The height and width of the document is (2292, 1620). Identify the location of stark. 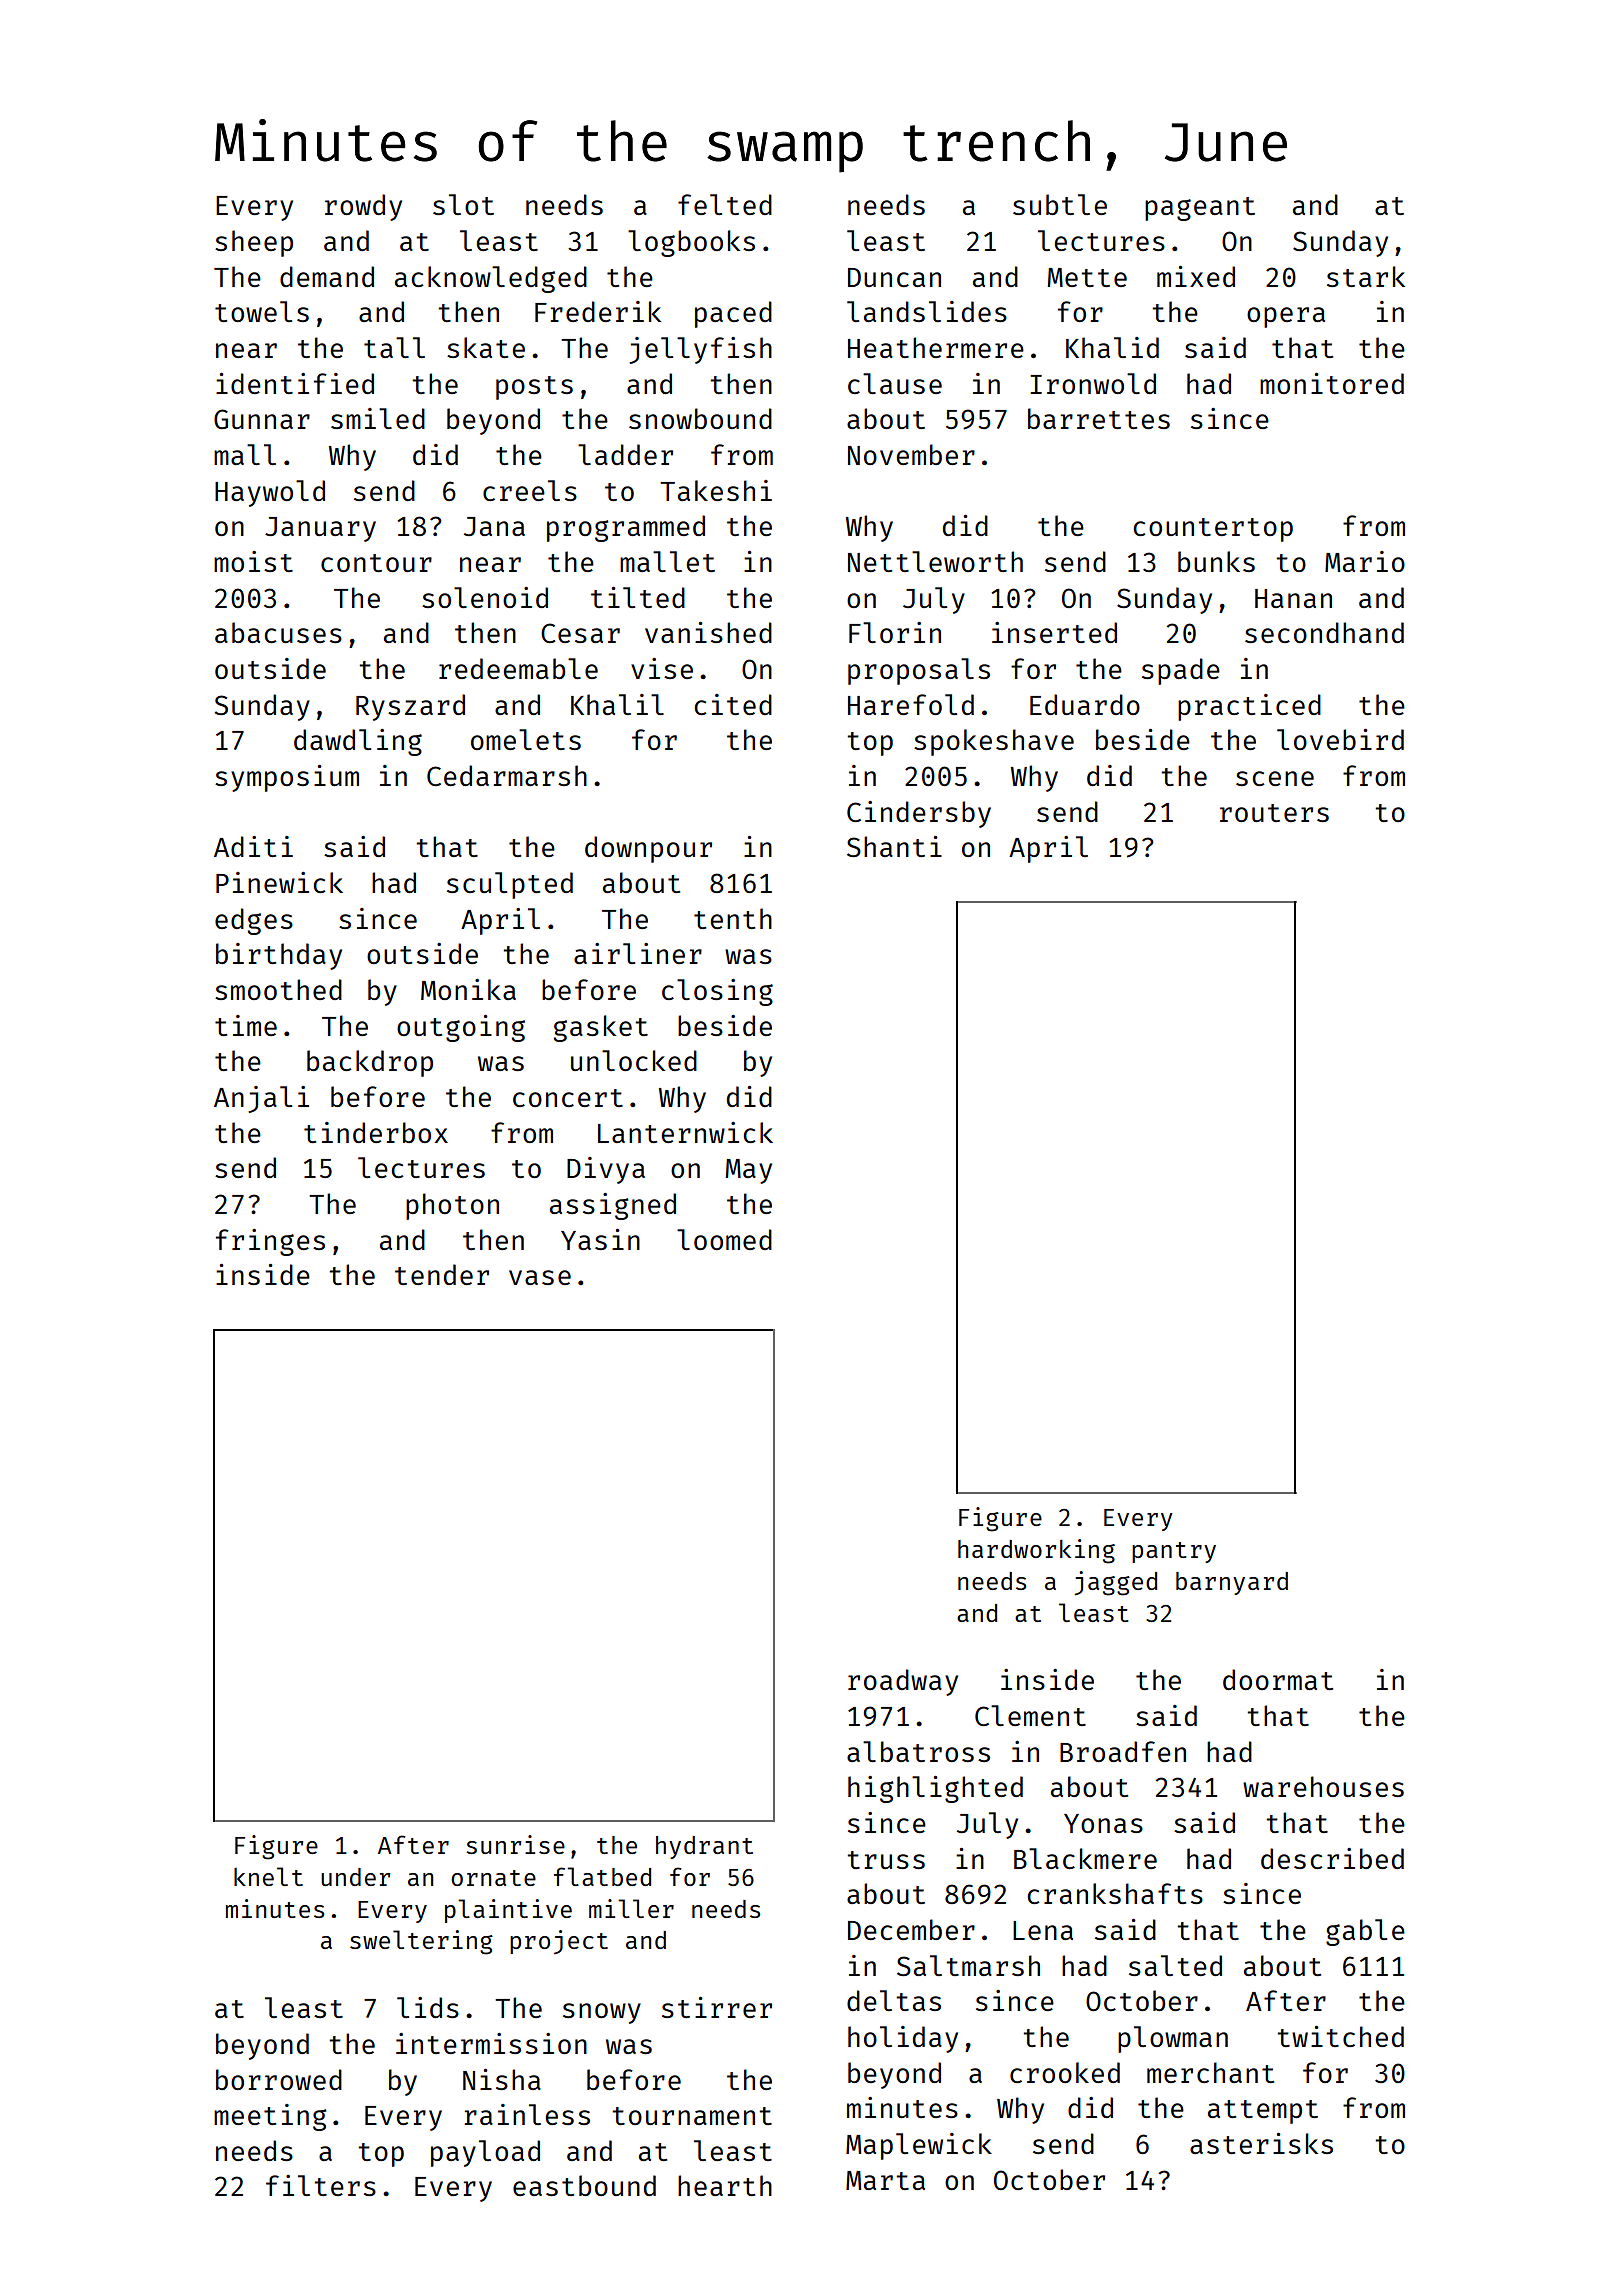
(1366, 276).
